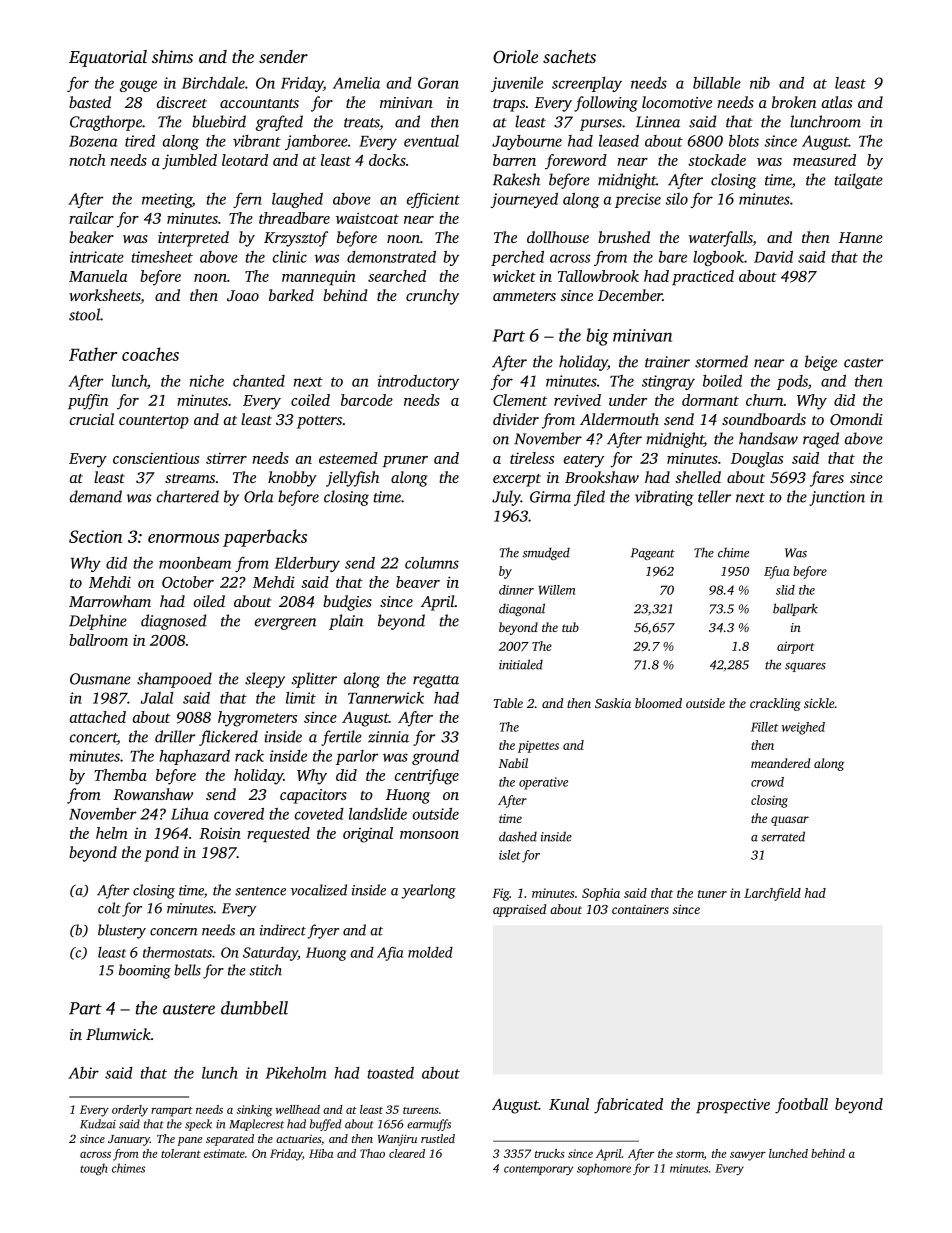 The width and height of the screenshot is (952, 1233). I want to click on booming, so click(145, 971).
